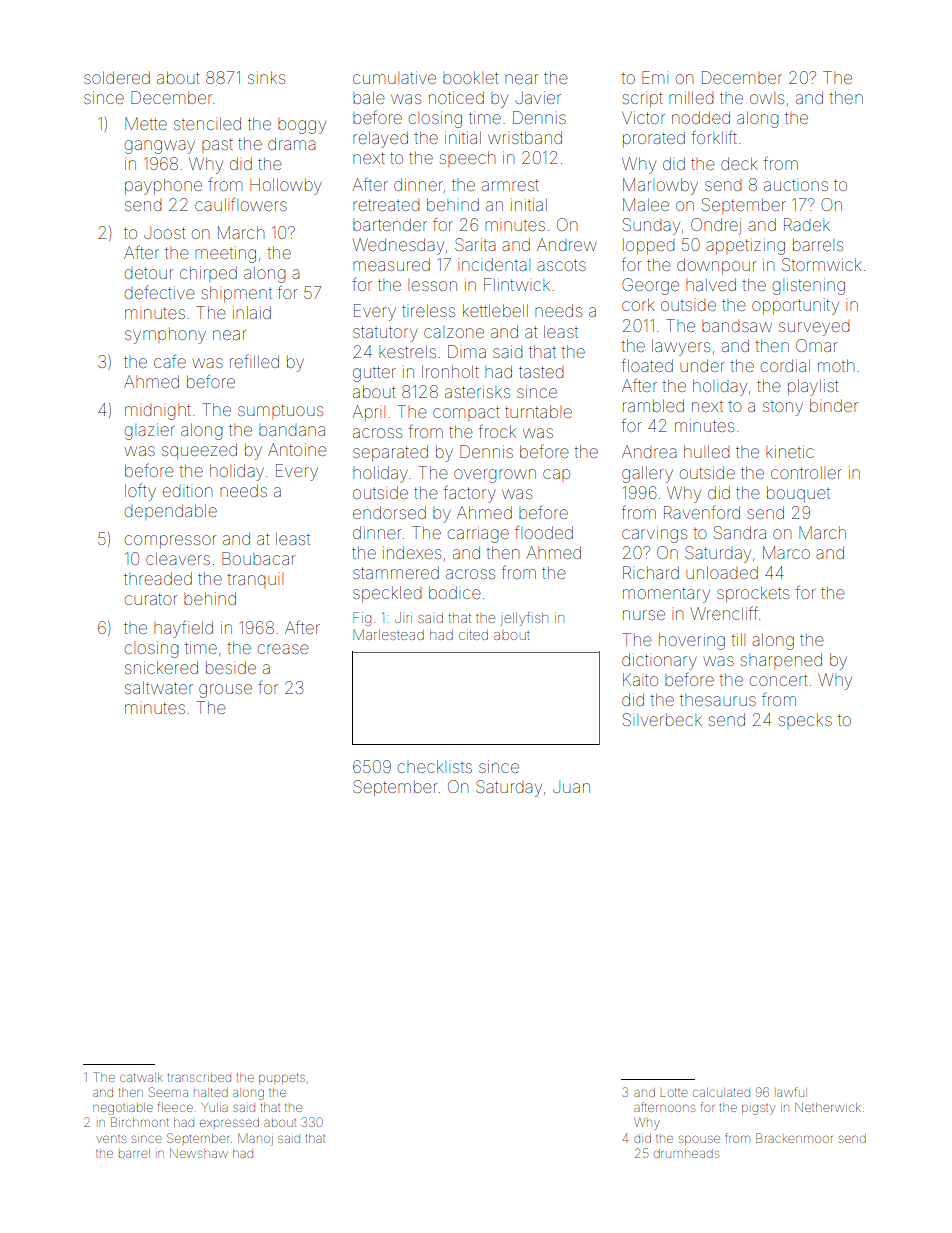 This page has height=1233, width=952. I want to click on gallery, so click(647, 474).
